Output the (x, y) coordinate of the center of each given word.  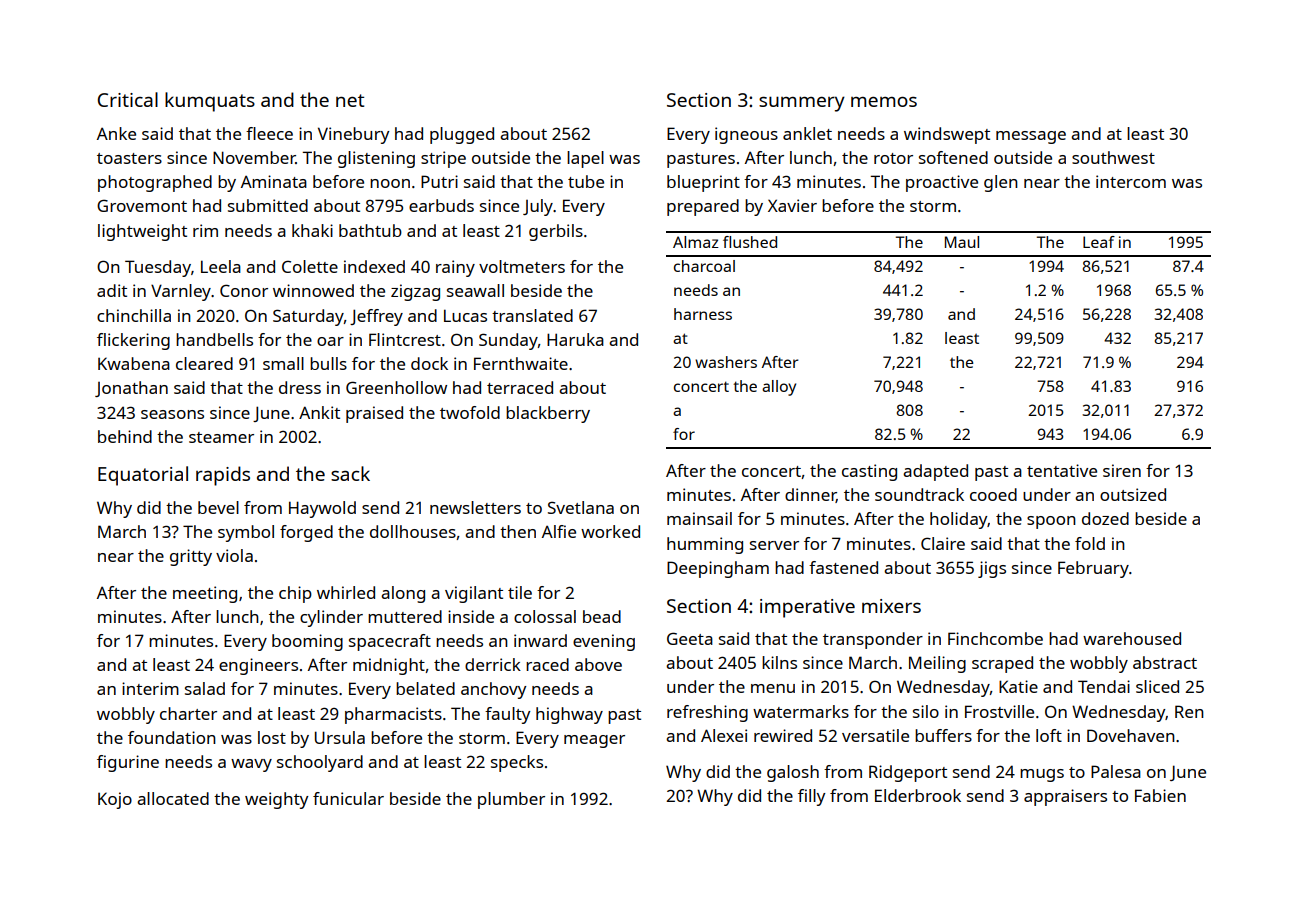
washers (726, 362)
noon (390, 183)
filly (812, 797)
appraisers (1065, 797)
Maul (962, 242)
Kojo (115, 800)
